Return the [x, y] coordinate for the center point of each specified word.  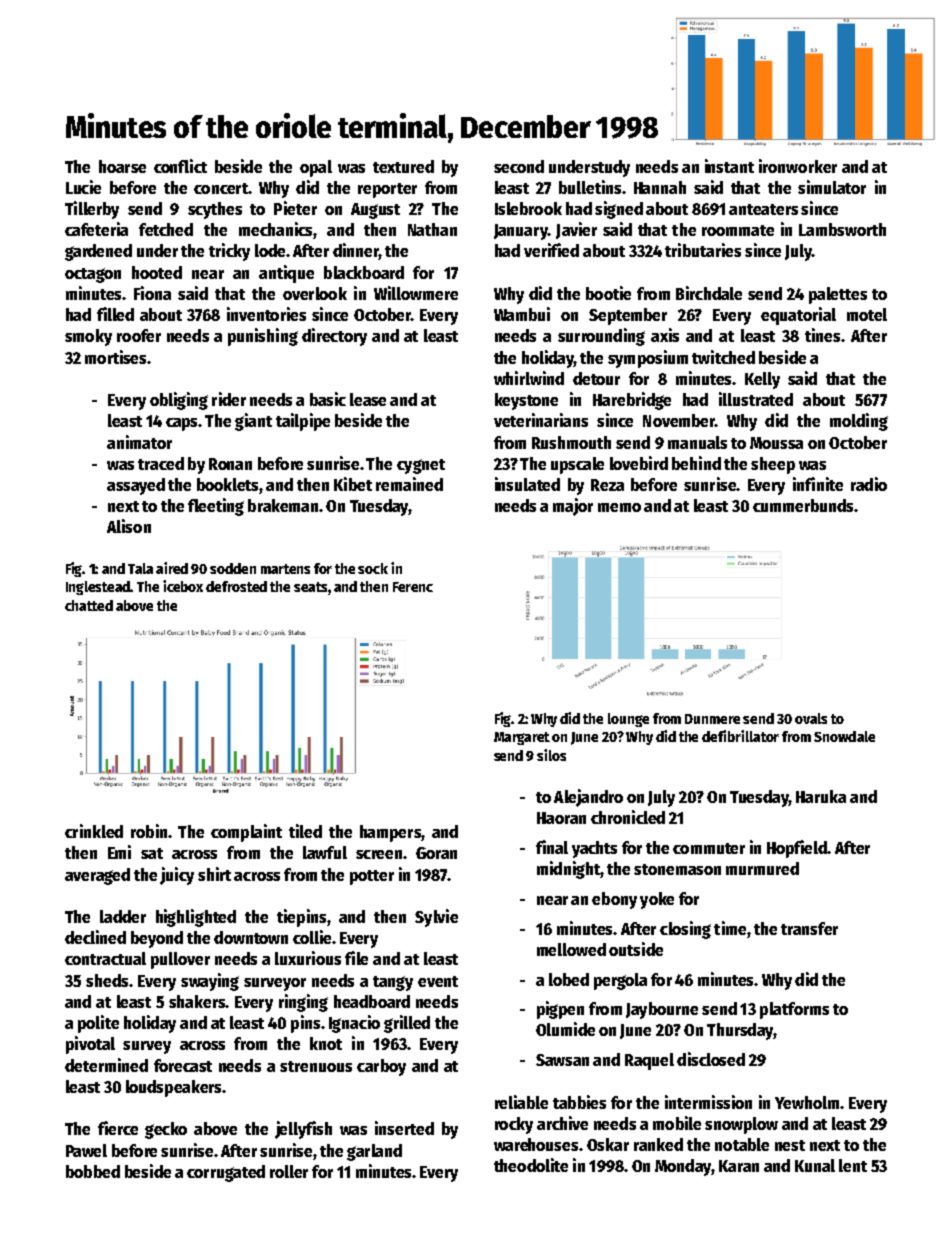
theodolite [531, 1165]
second [519, 166]
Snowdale [844, 736]
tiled [305, 831]
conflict [180, 166]
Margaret [522, 738]
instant [729, 166]
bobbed [93, 1171]
